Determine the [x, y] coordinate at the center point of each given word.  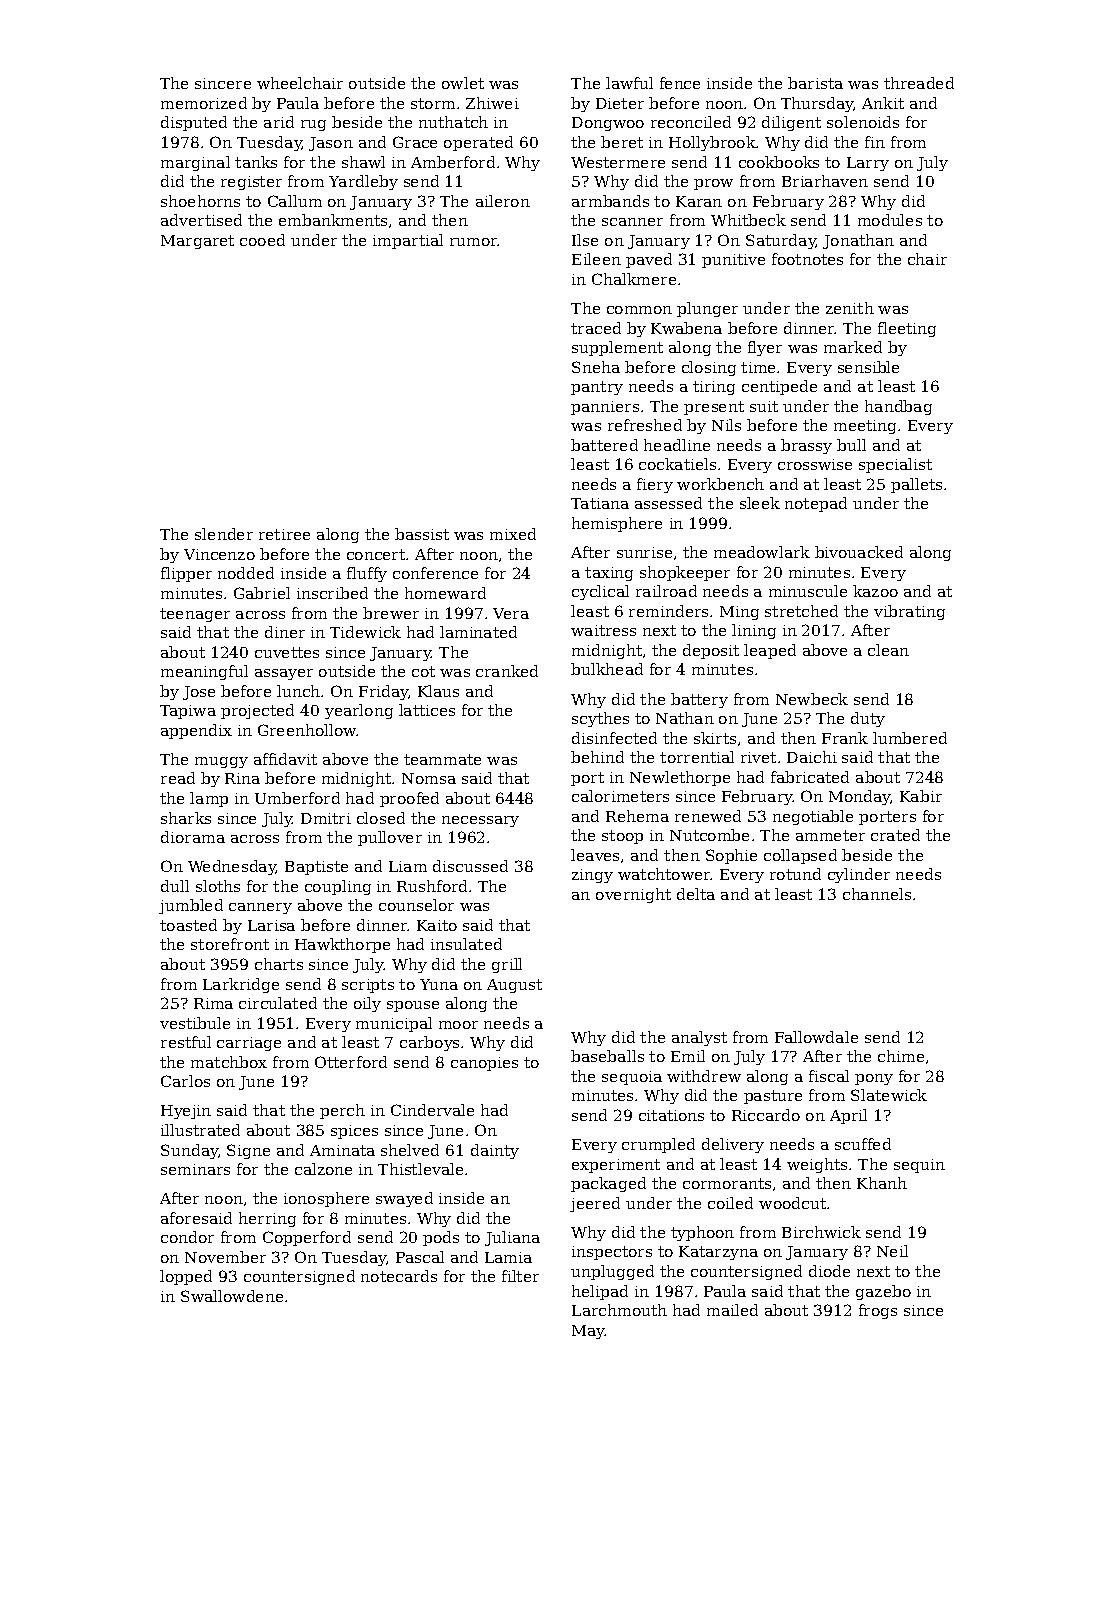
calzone [323, 1169]
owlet [463, 83]
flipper [186, 574]
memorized [204, 103]
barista [815, 83]
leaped [770, 651]
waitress [603, 630]
